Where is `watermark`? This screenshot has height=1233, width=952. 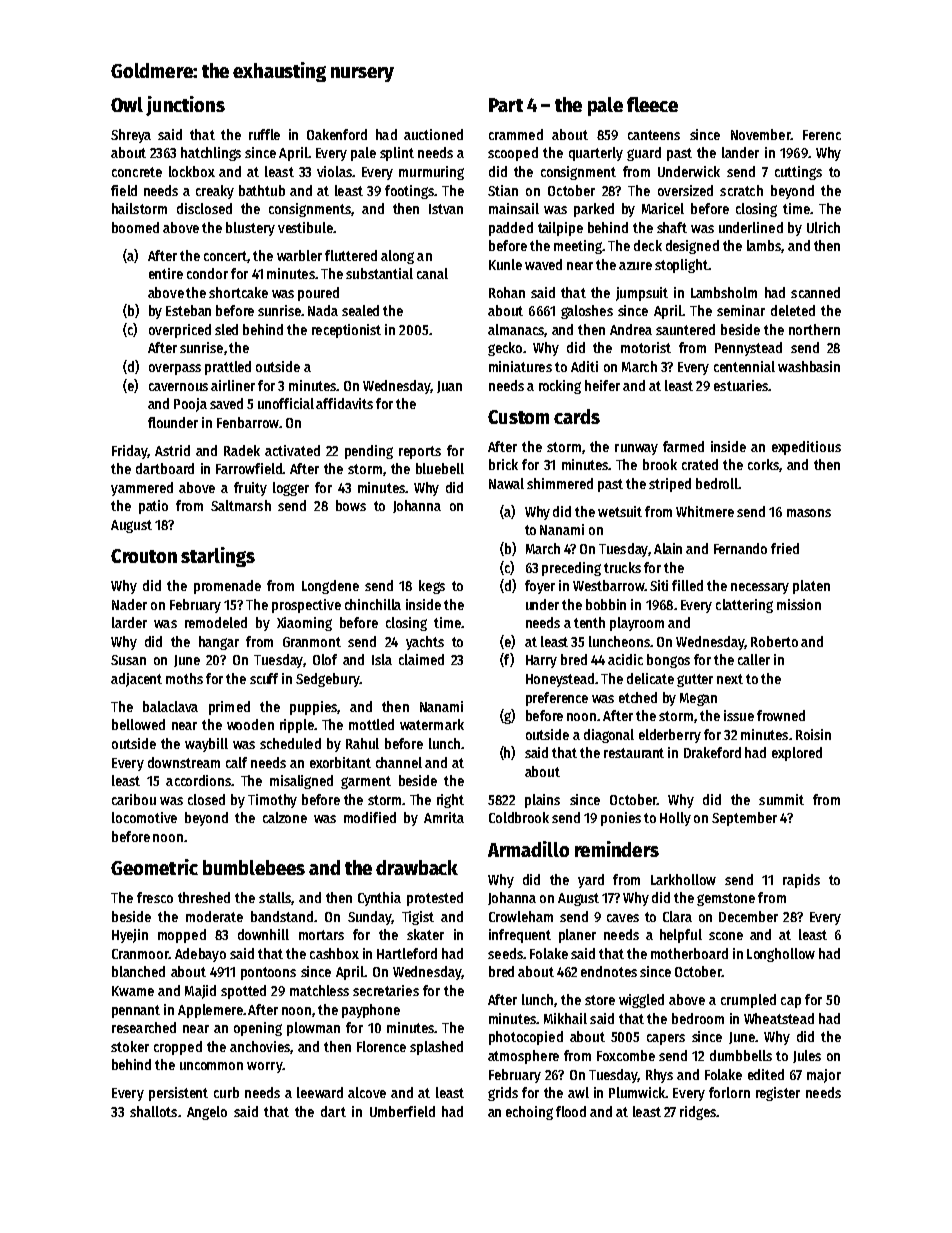 watermark is located at coordinates (432, 724).
